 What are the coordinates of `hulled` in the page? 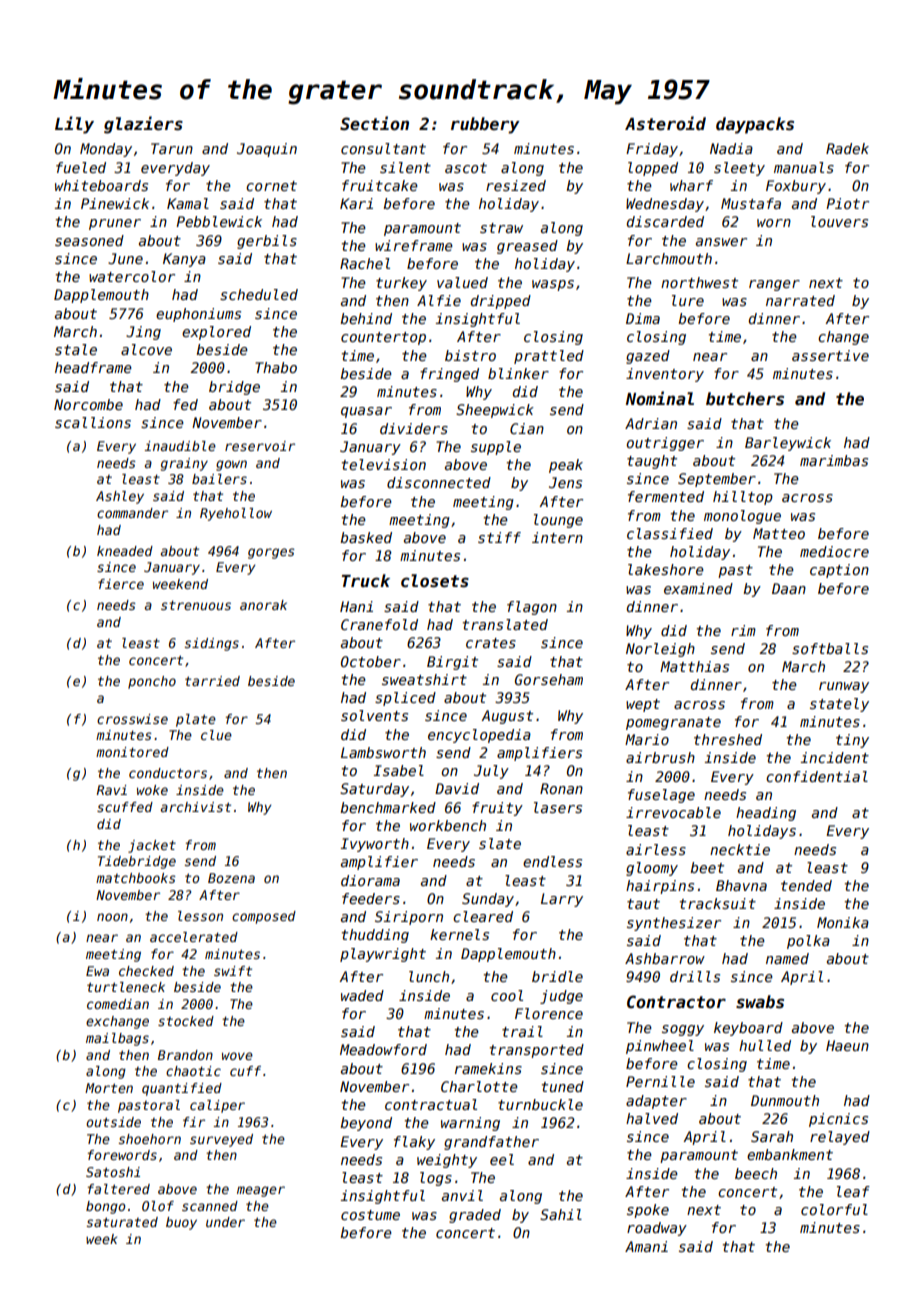 It's located at (765, 1045).
